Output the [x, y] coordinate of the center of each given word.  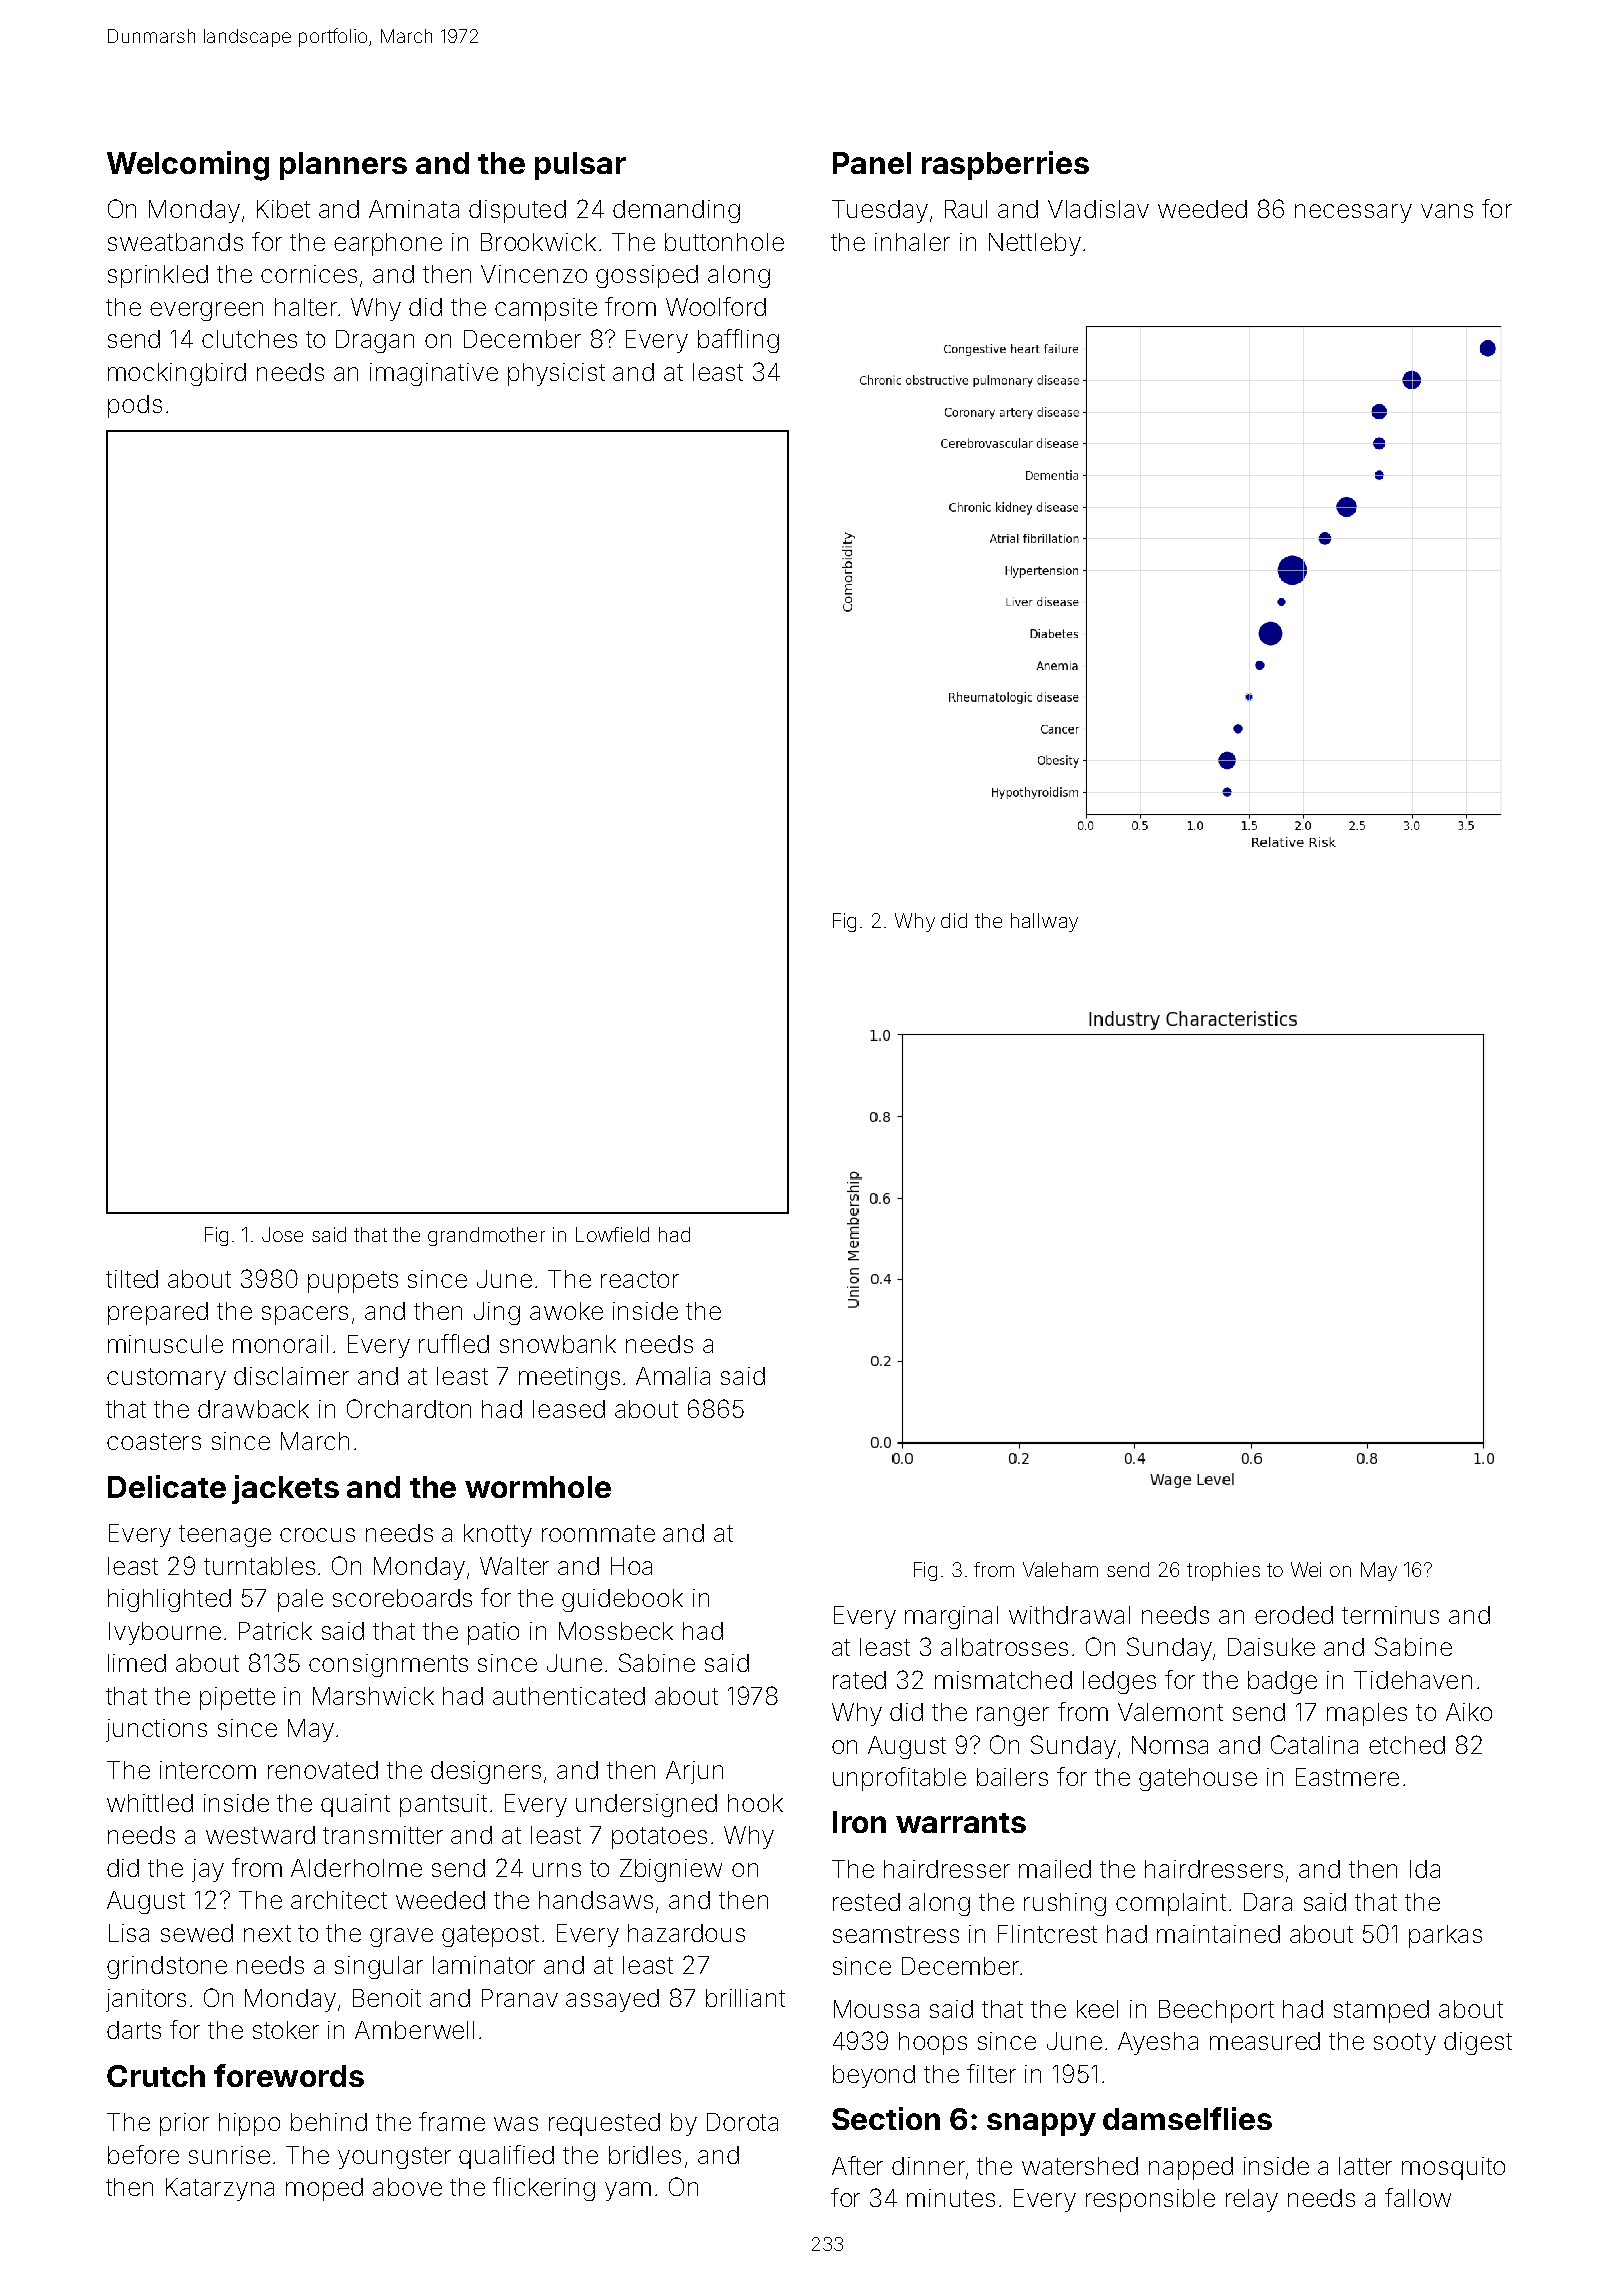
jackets [285, 1489]
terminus [1390, 1615]
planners [343, 166]
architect [339, 1900]
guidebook [622, 1600]
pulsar [580, 166]
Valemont [1170, 1712]
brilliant [745, 1998]
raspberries [1005, 165]
